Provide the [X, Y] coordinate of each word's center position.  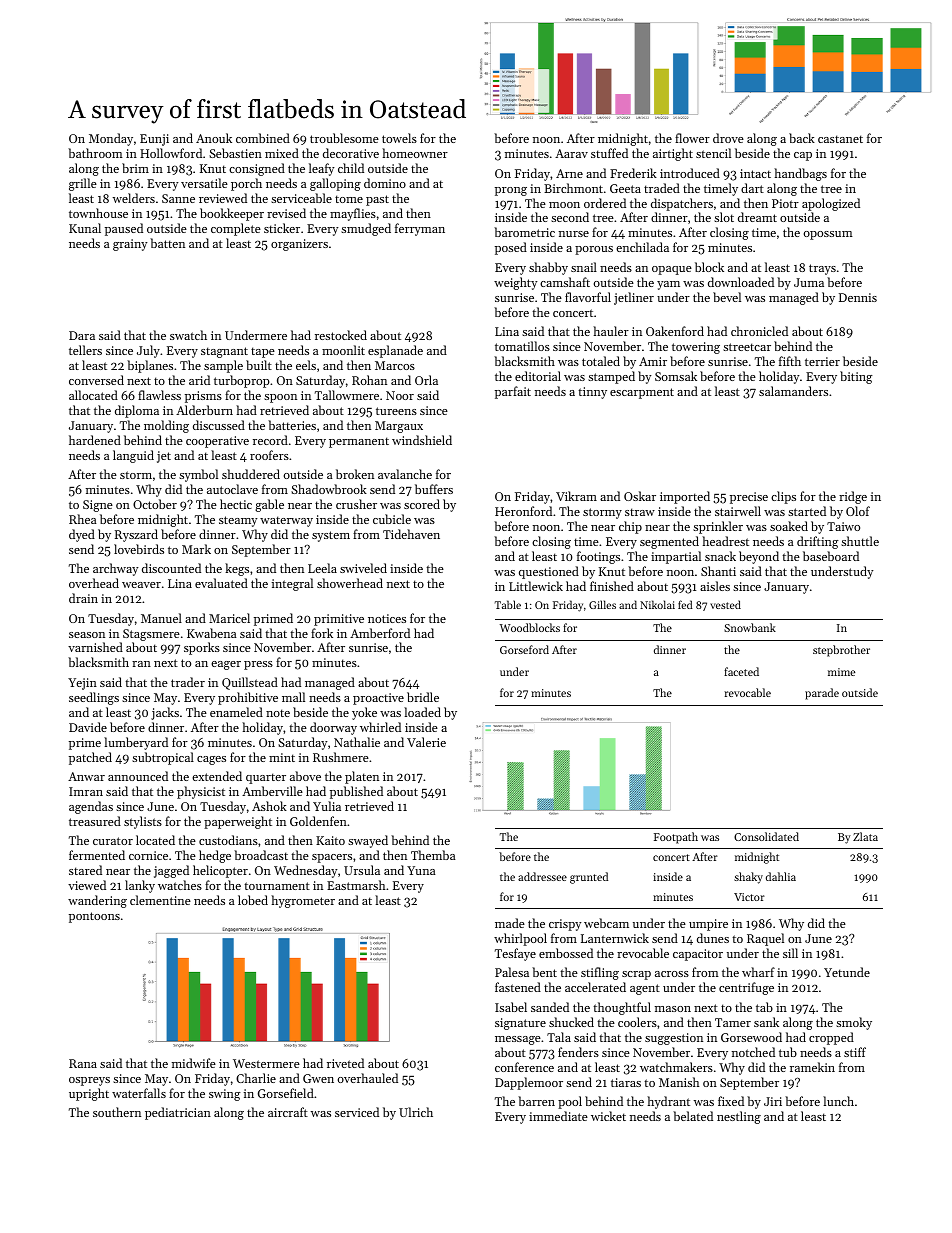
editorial [538, 376]
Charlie [256, 1078]
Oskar [640, 496]
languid [133, 456]
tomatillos [522, 346]
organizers [299, 245]
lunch [838, 1101]
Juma [809, 282]
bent [544, 972]
